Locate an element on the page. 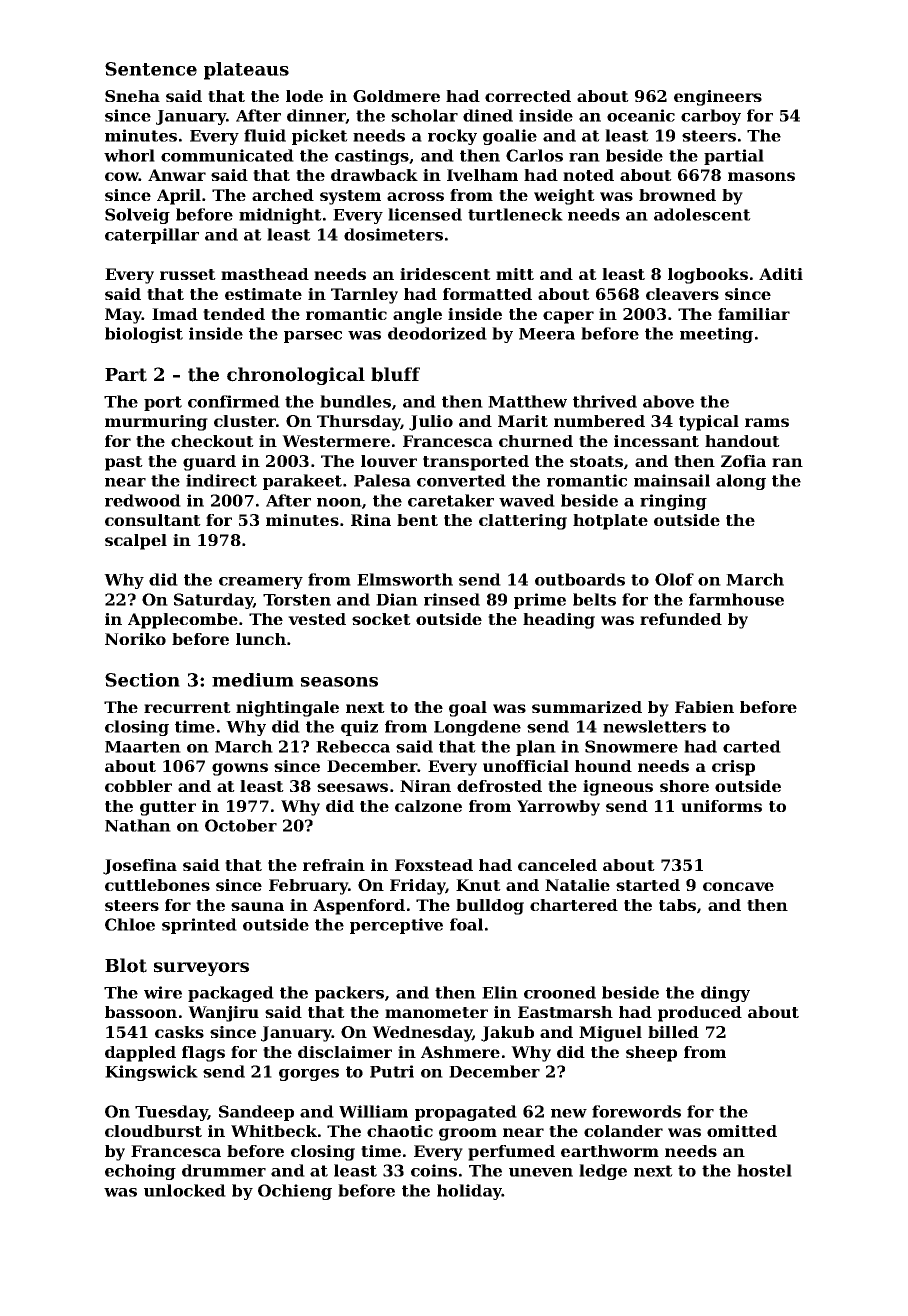 The image size is (908, 1316). creamery is located at coordinates (261, 583).
